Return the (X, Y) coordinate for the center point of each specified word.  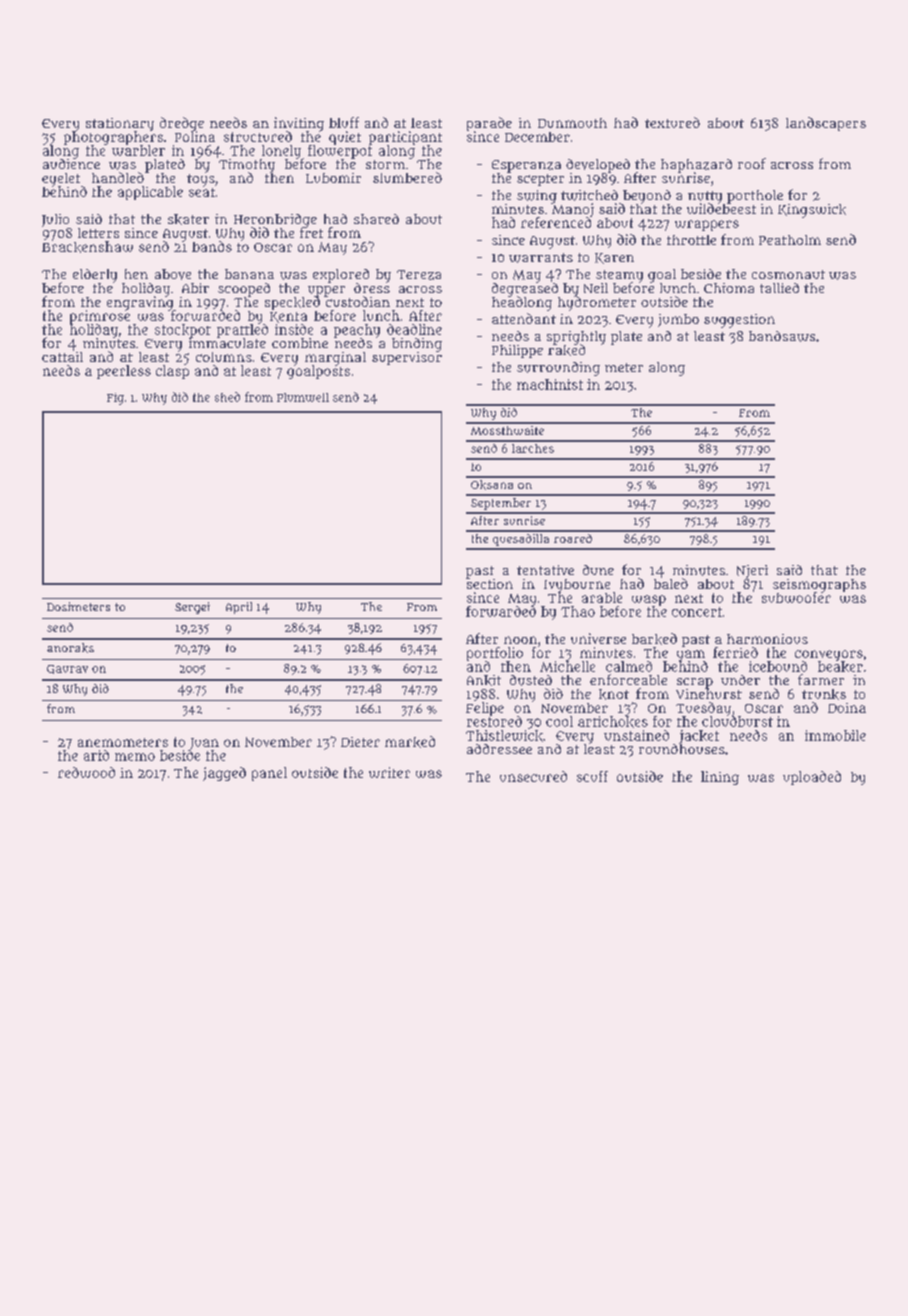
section (489, 583)
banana (249, 274)
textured (672, 122)
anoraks (70, 648)
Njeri (752, 571)
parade (489, 124)
